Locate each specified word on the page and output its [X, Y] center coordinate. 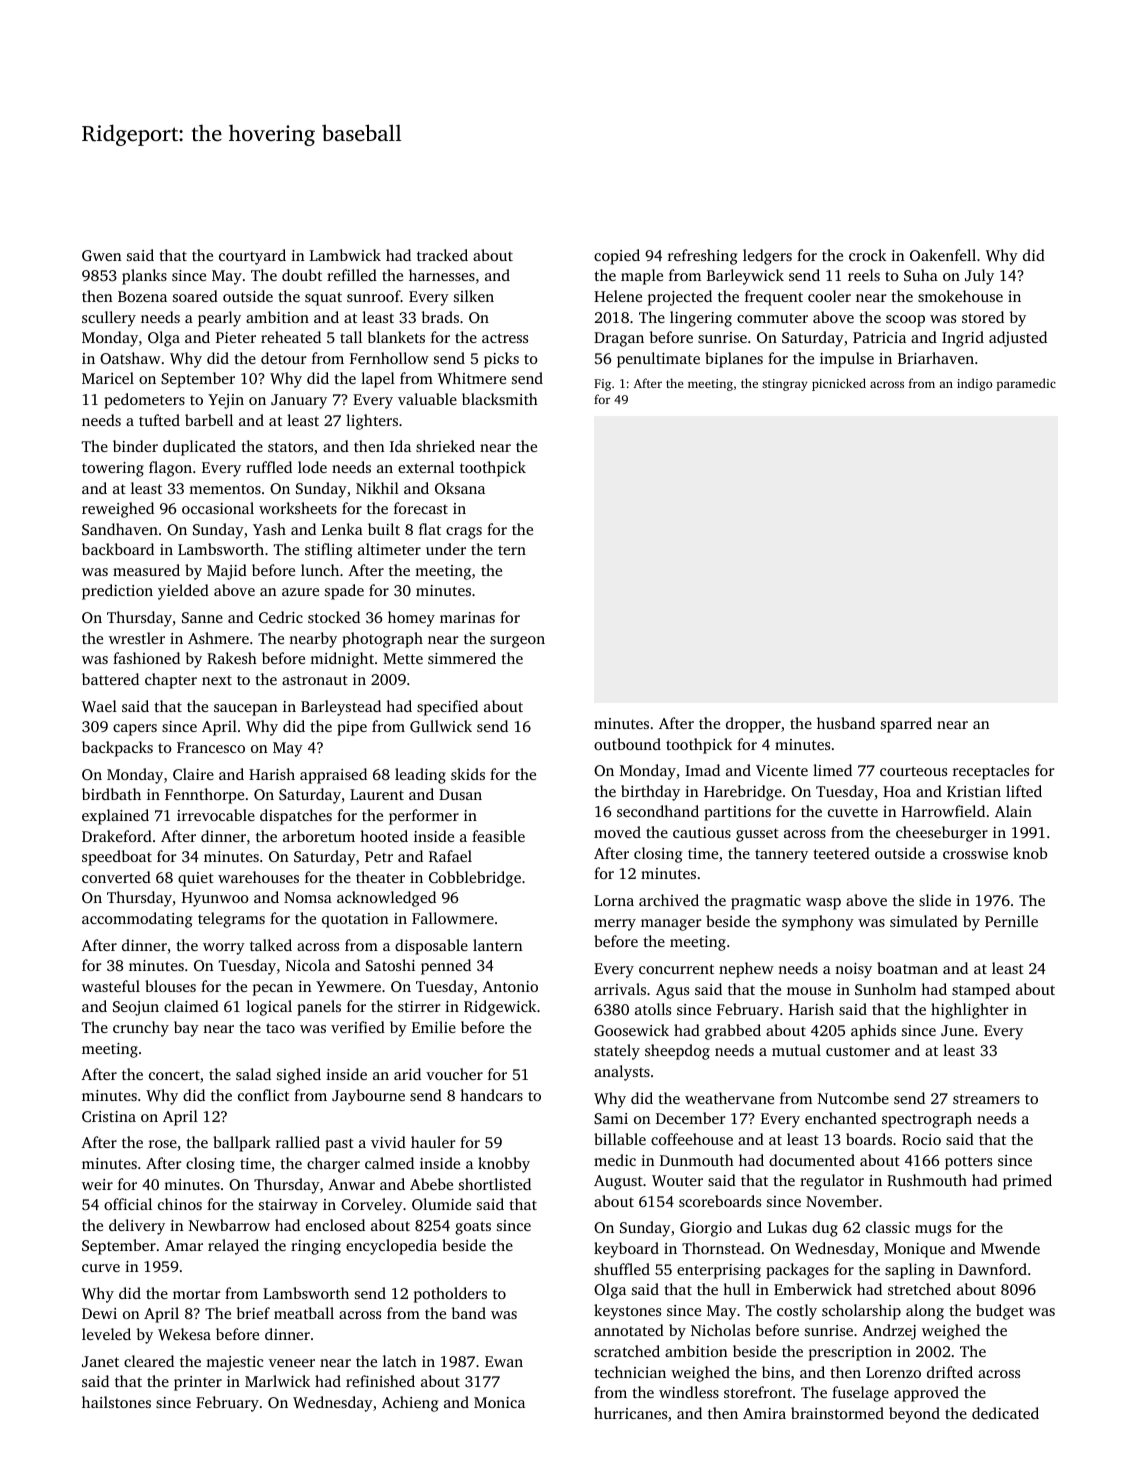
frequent [774, 298]
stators [290, 447]
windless [689, 1392]
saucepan [246, 710]
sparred [906, 725]
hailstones [116, 1402]
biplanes [734, 360]
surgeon [517, 642]
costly [797, 1312]
